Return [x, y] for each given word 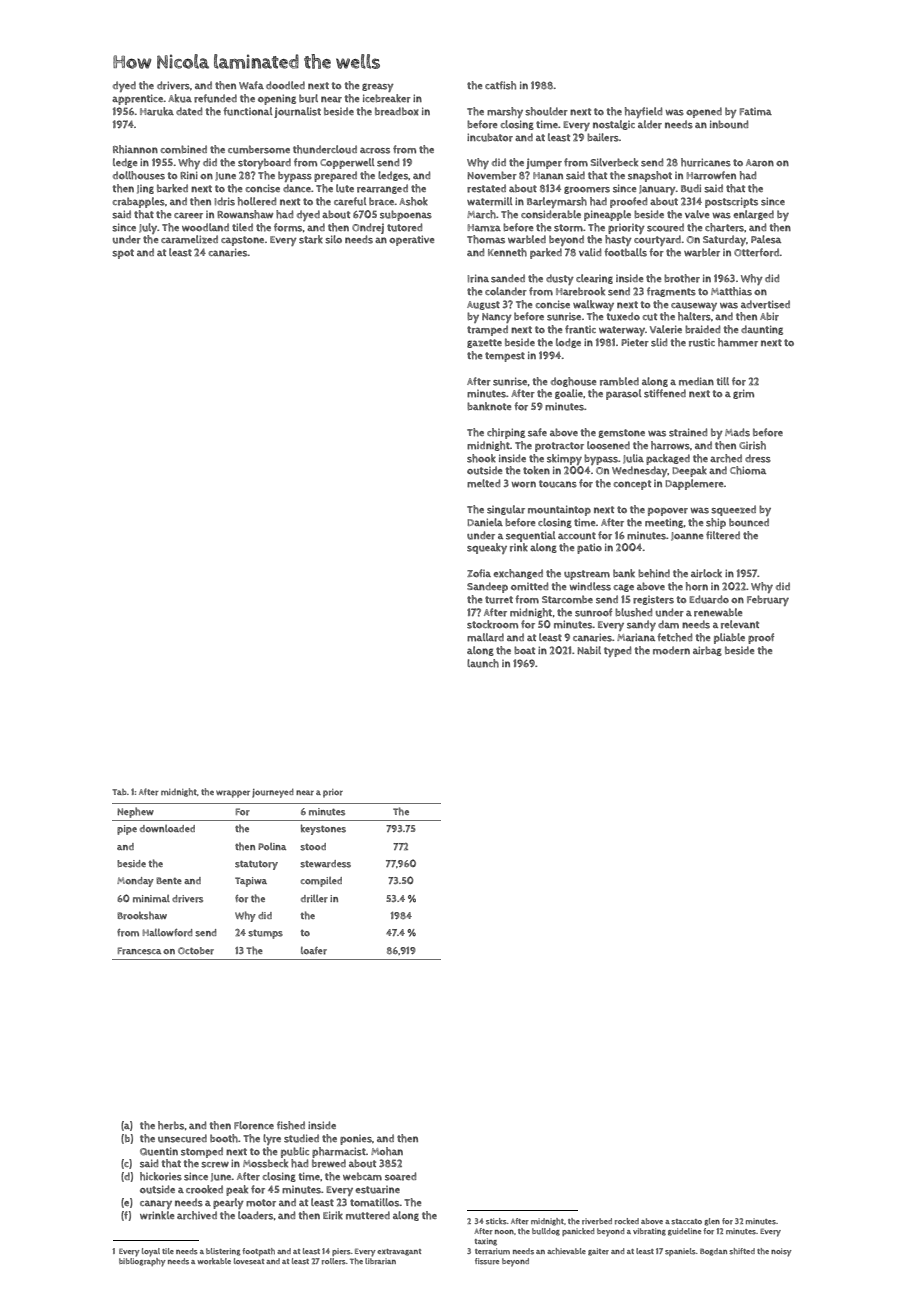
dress [758, 458]
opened [704, 112]
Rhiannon [135, 149]
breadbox [397, 111]
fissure [487, 1261]
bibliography [142, 1262]
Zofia [479, 573]
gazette [484, 343]
